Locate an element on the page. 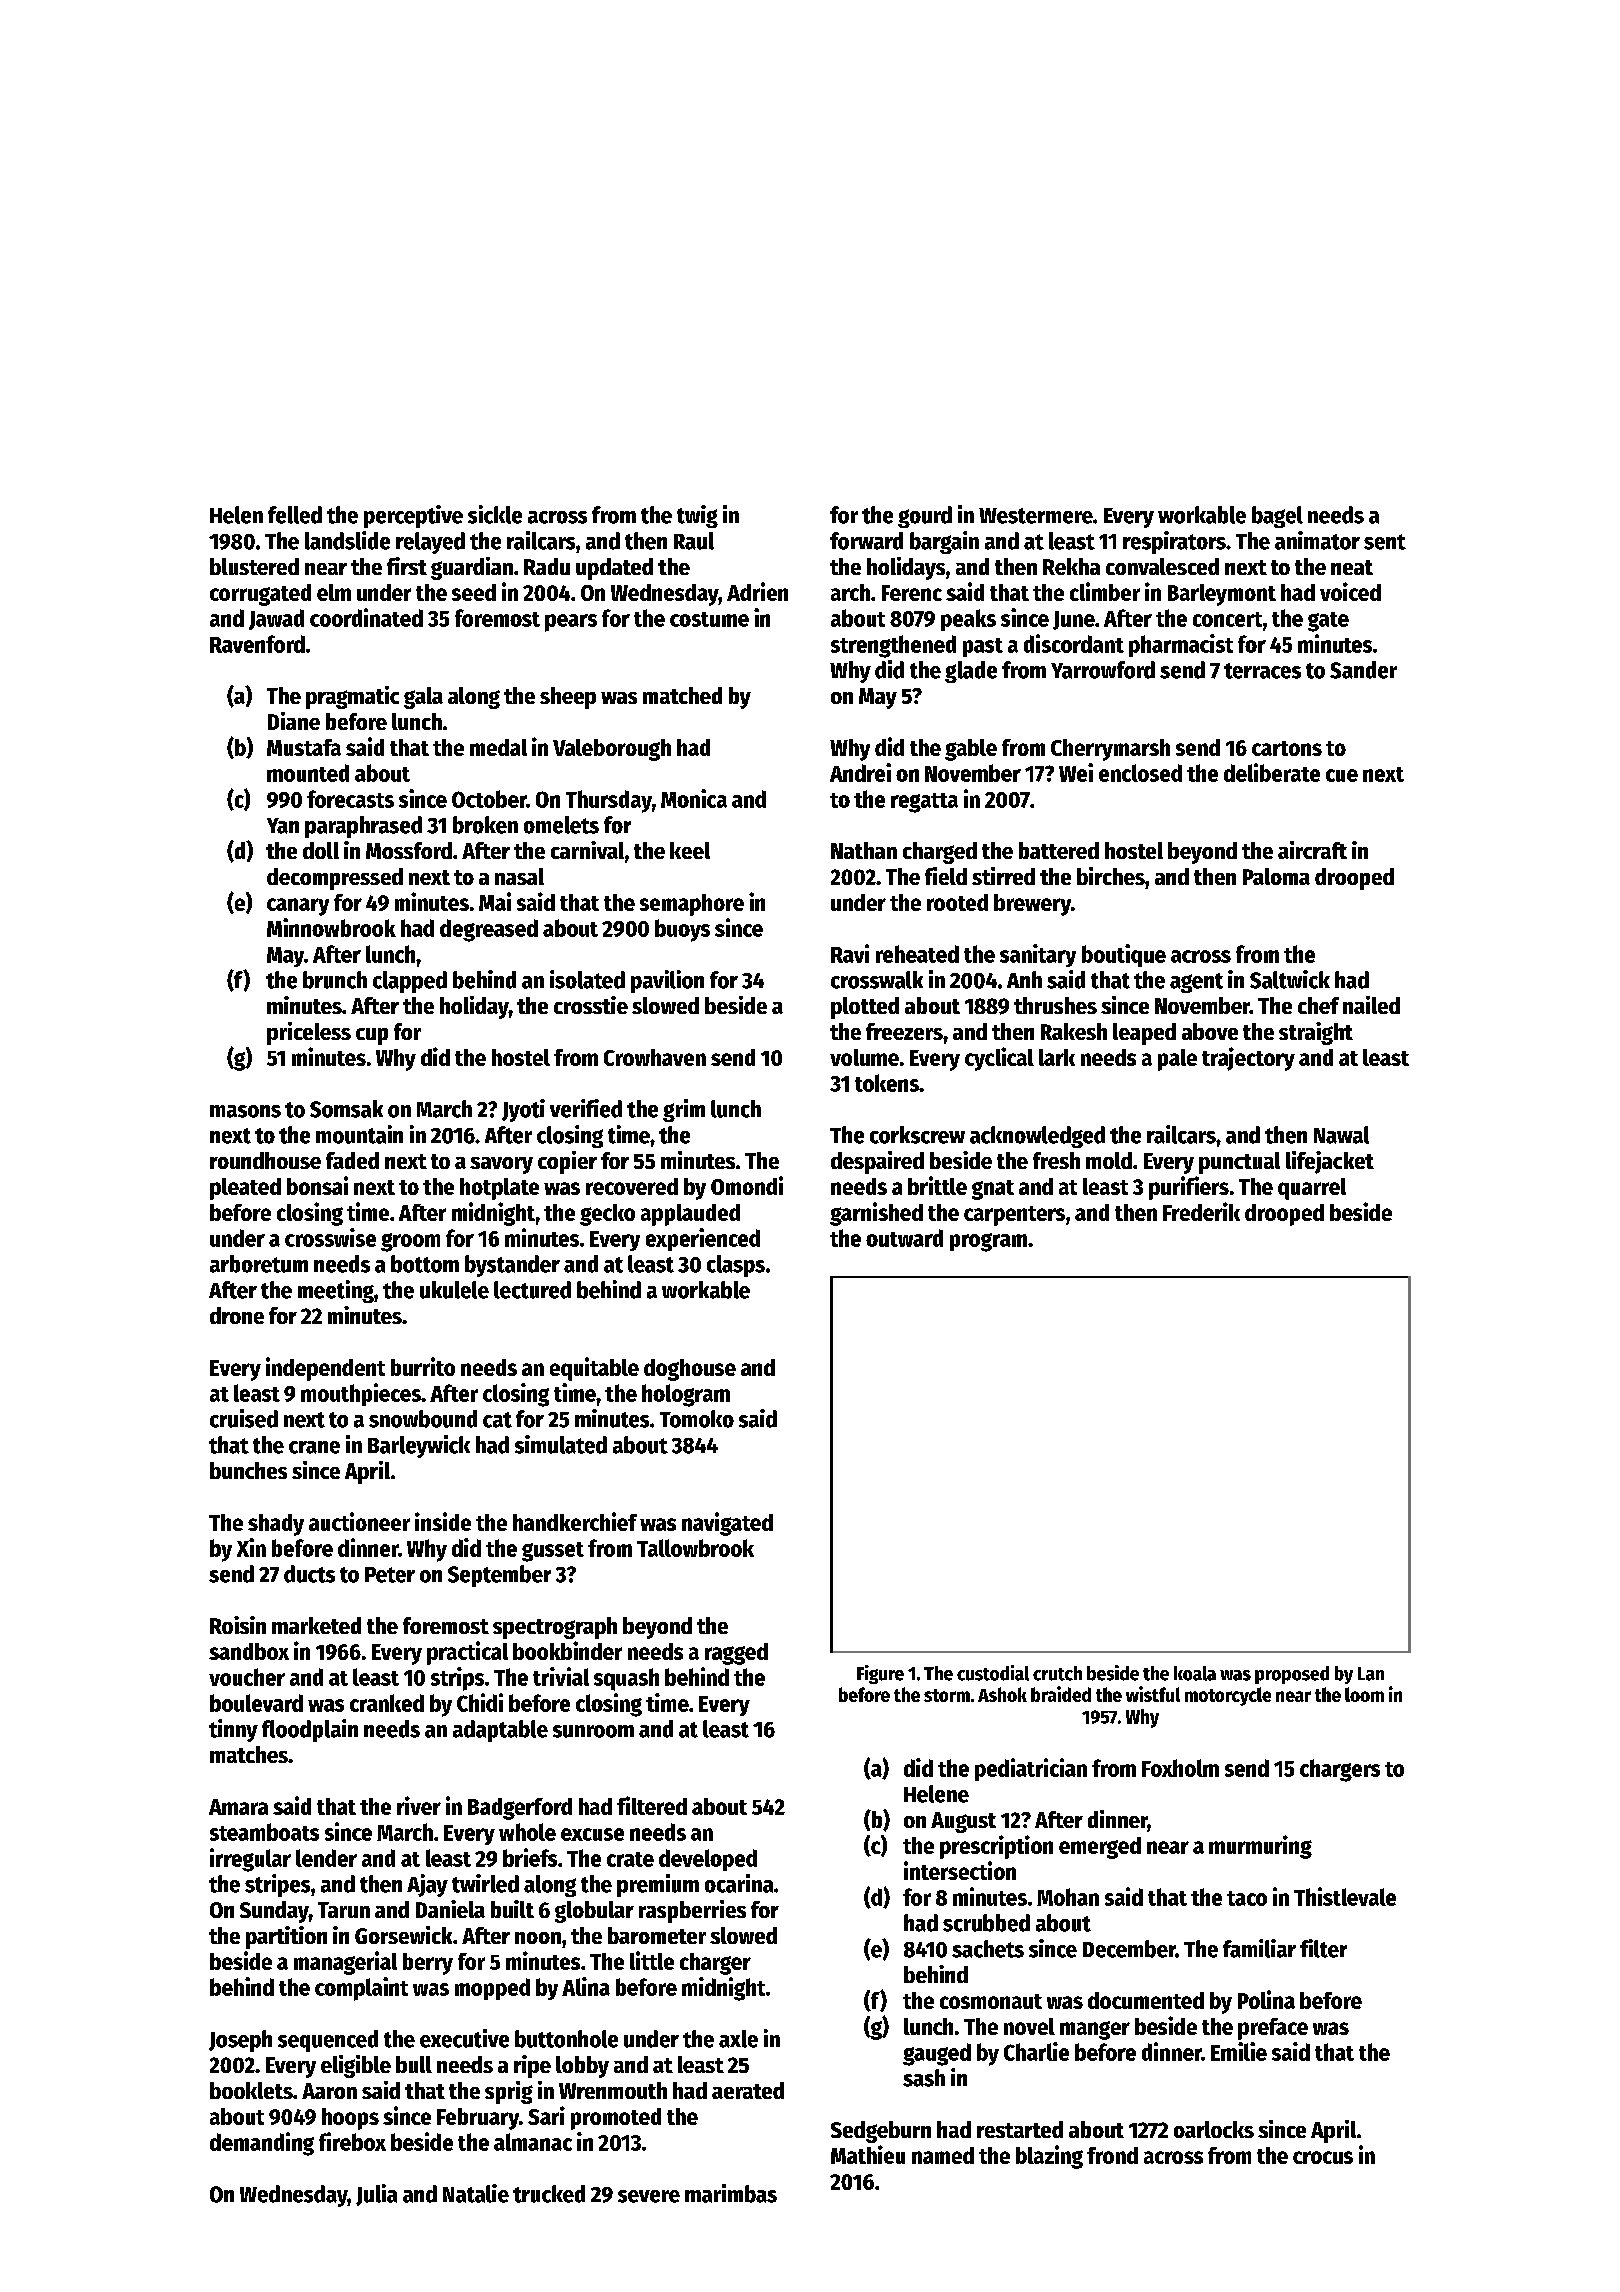  bagel is located at coordinates (1277, 517).
